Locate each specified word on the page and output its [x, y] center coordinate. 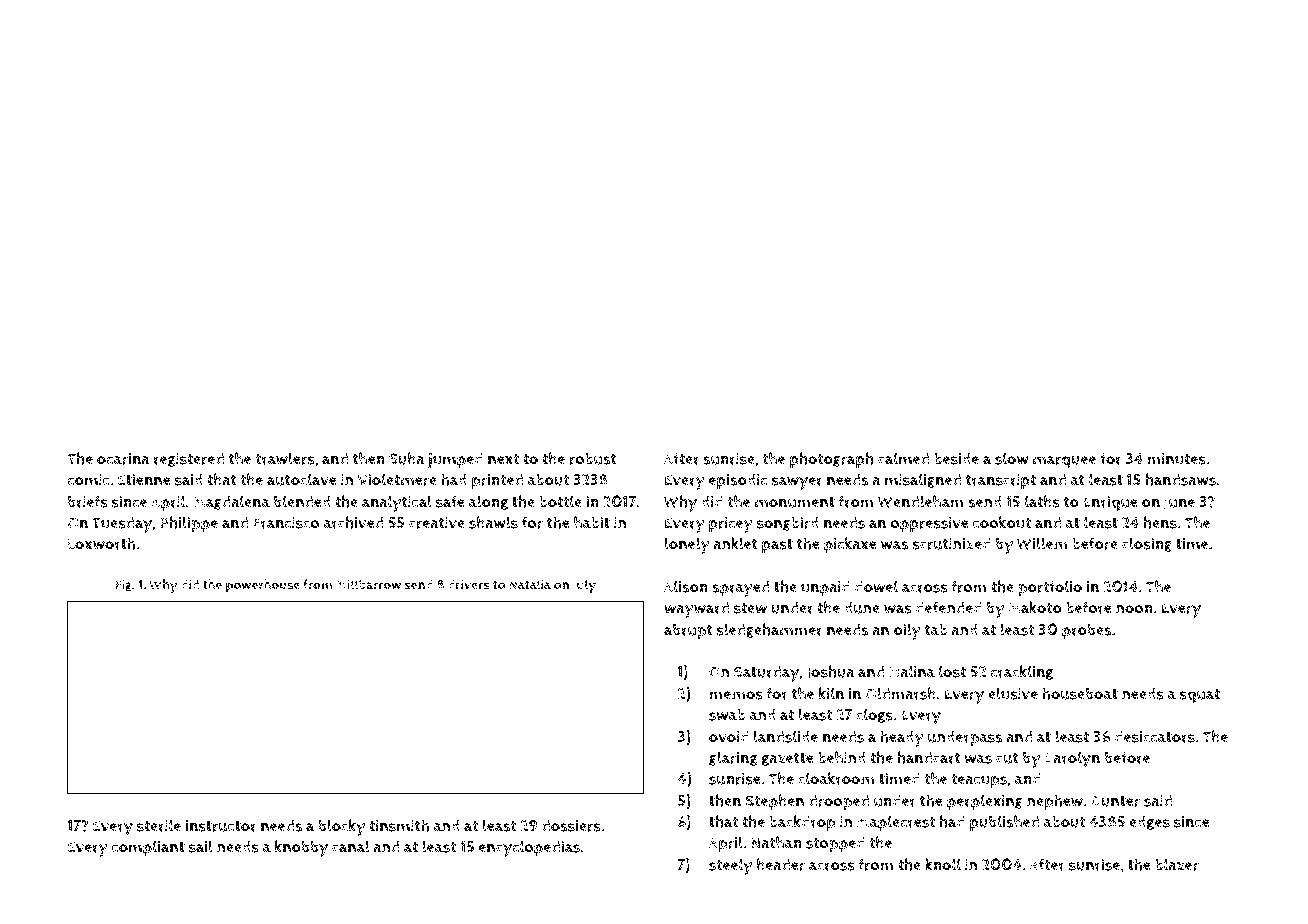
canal [350, 846]
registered [189, 460]
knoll [943, 864]
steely [730, 866]
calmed [903, 458]
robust [593, 459]
